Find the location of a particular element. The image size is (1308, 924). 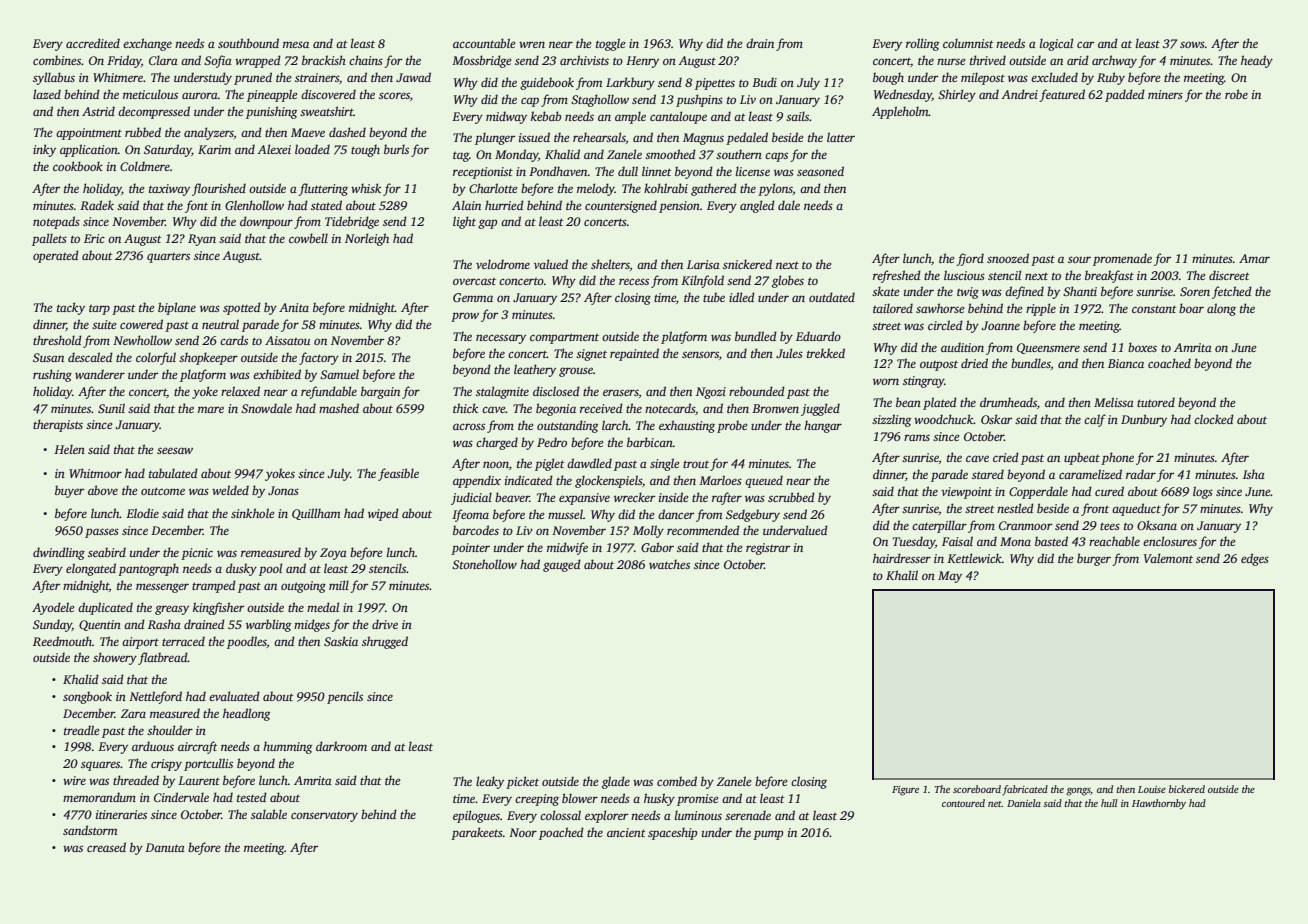

pencils is located at coordinates (345, 697).
